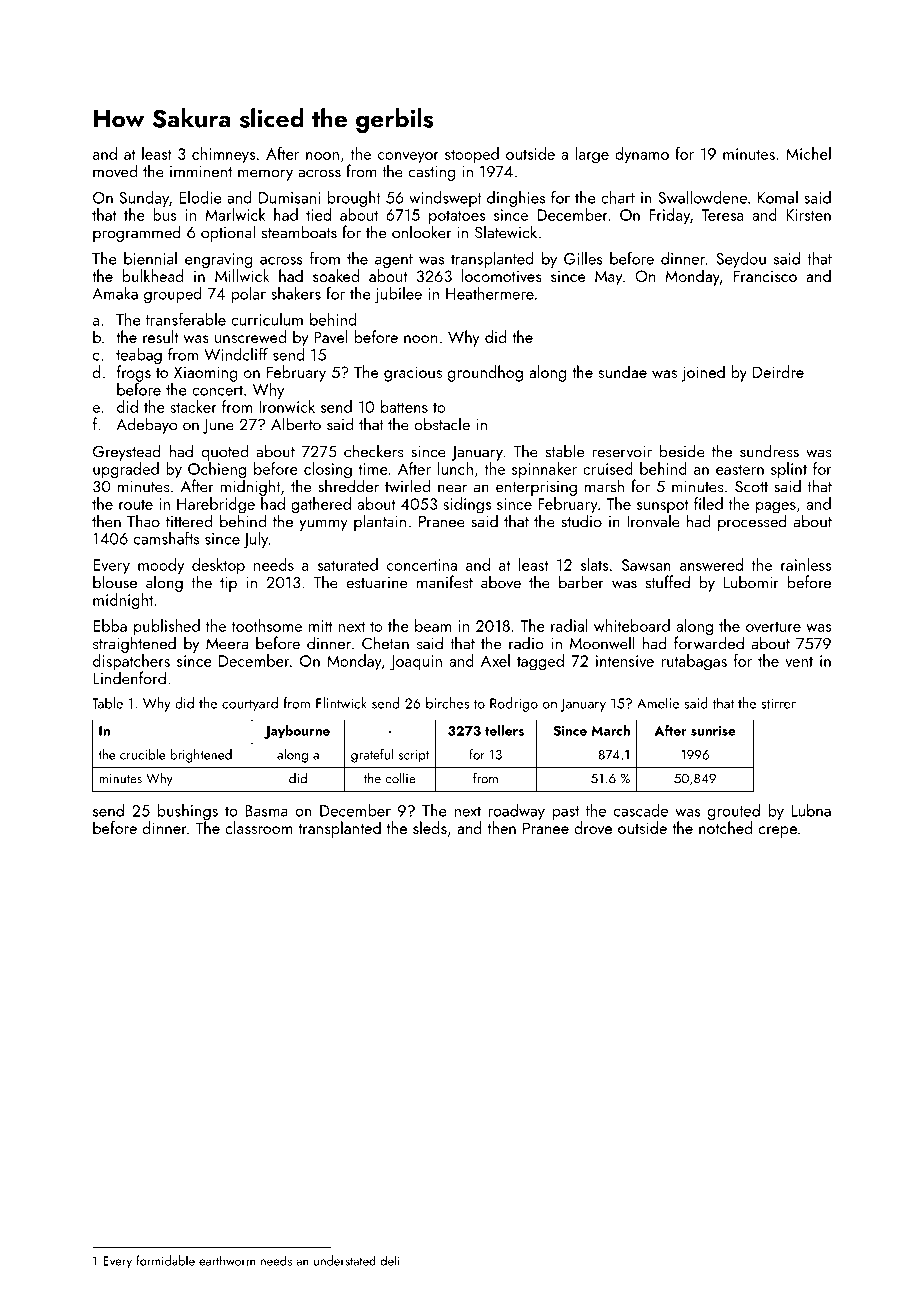  Describe the element at coordinates (592, 155) in the image. I see `large` at that location.
